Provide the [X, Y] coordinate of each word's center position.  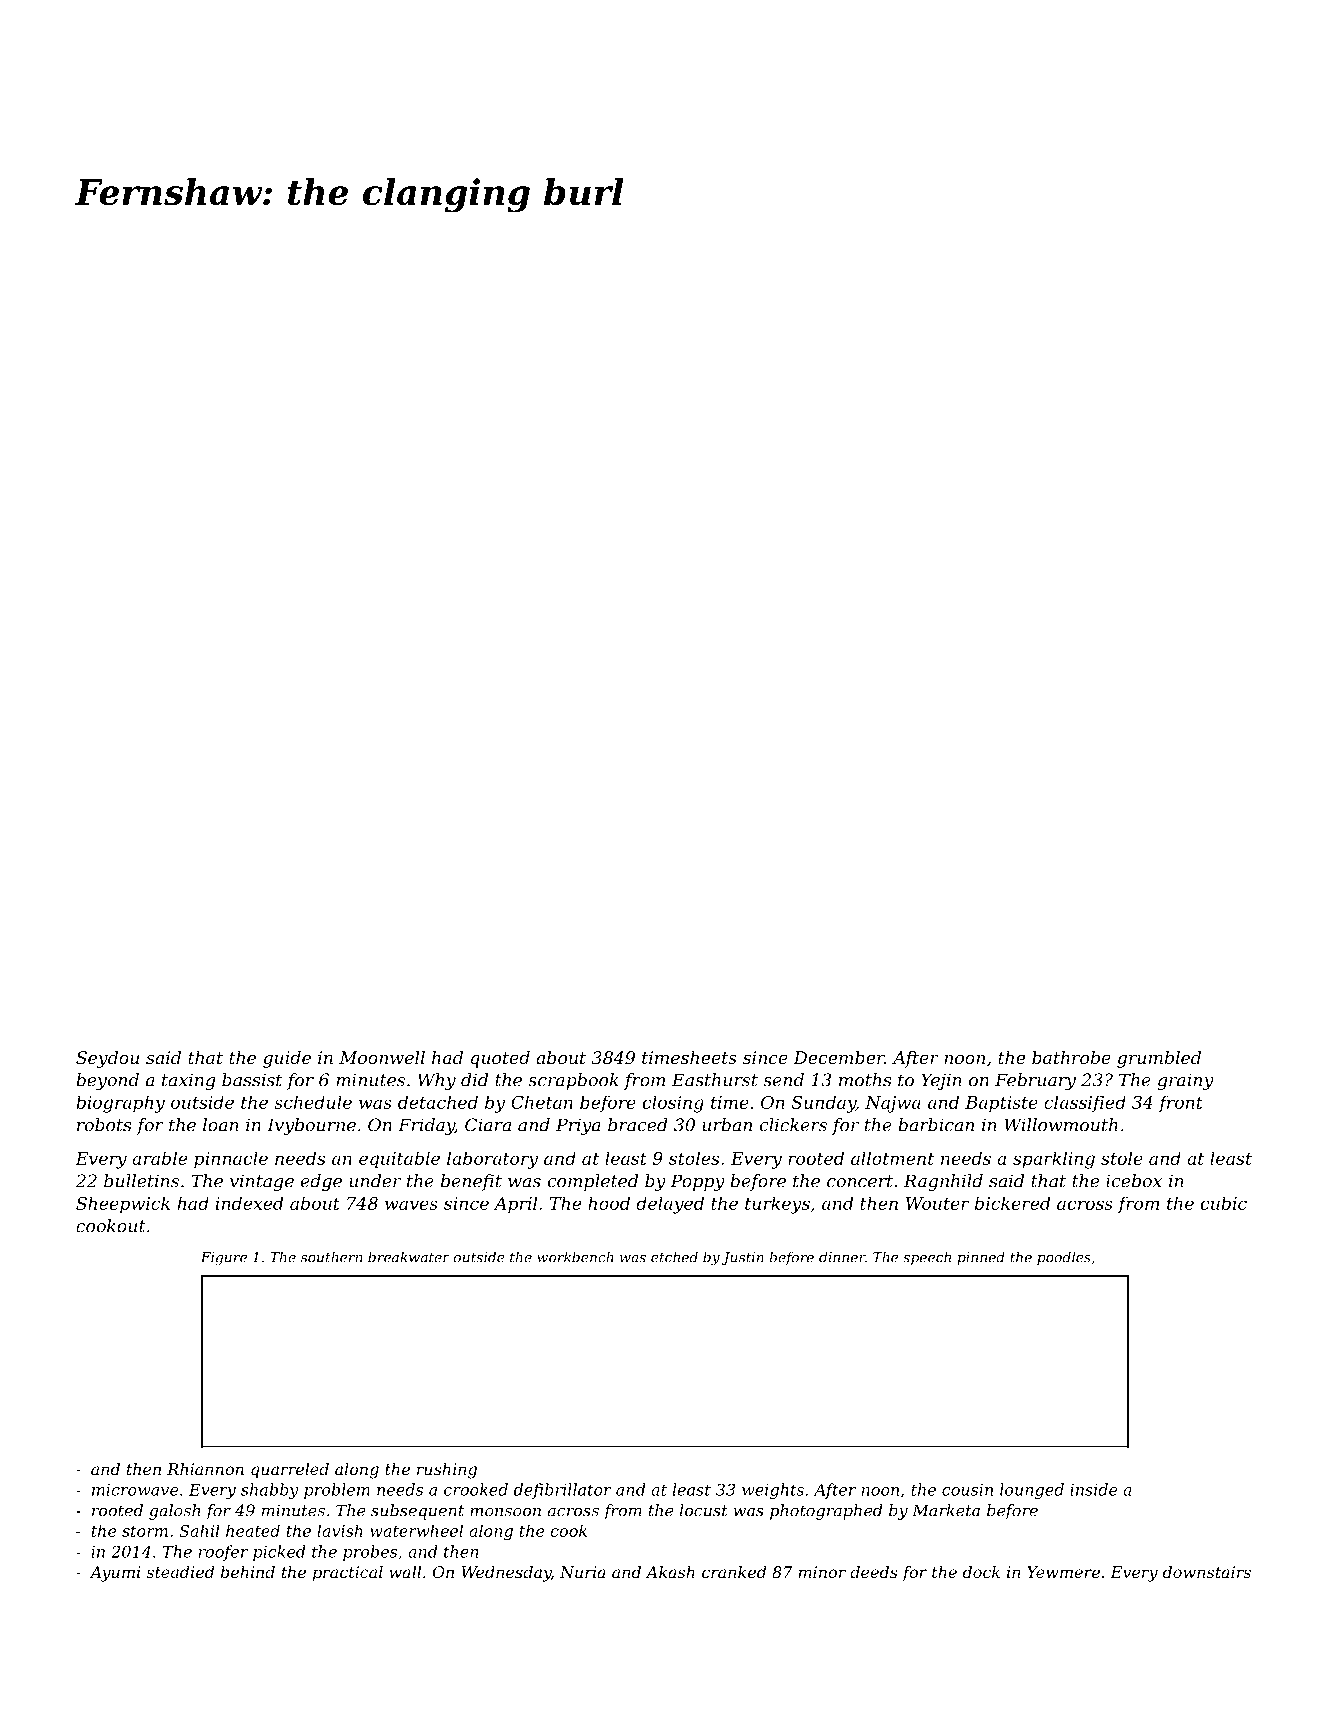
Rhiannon [205, 1469]
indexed [249, 1203]
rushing [447, 1471]
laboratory [492, 1160]
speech [927, 1258]
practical [348, 1574]
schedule [313, 1102]
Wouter [938, 1203]
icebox [1134, 1181]
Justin [743, 1258]
